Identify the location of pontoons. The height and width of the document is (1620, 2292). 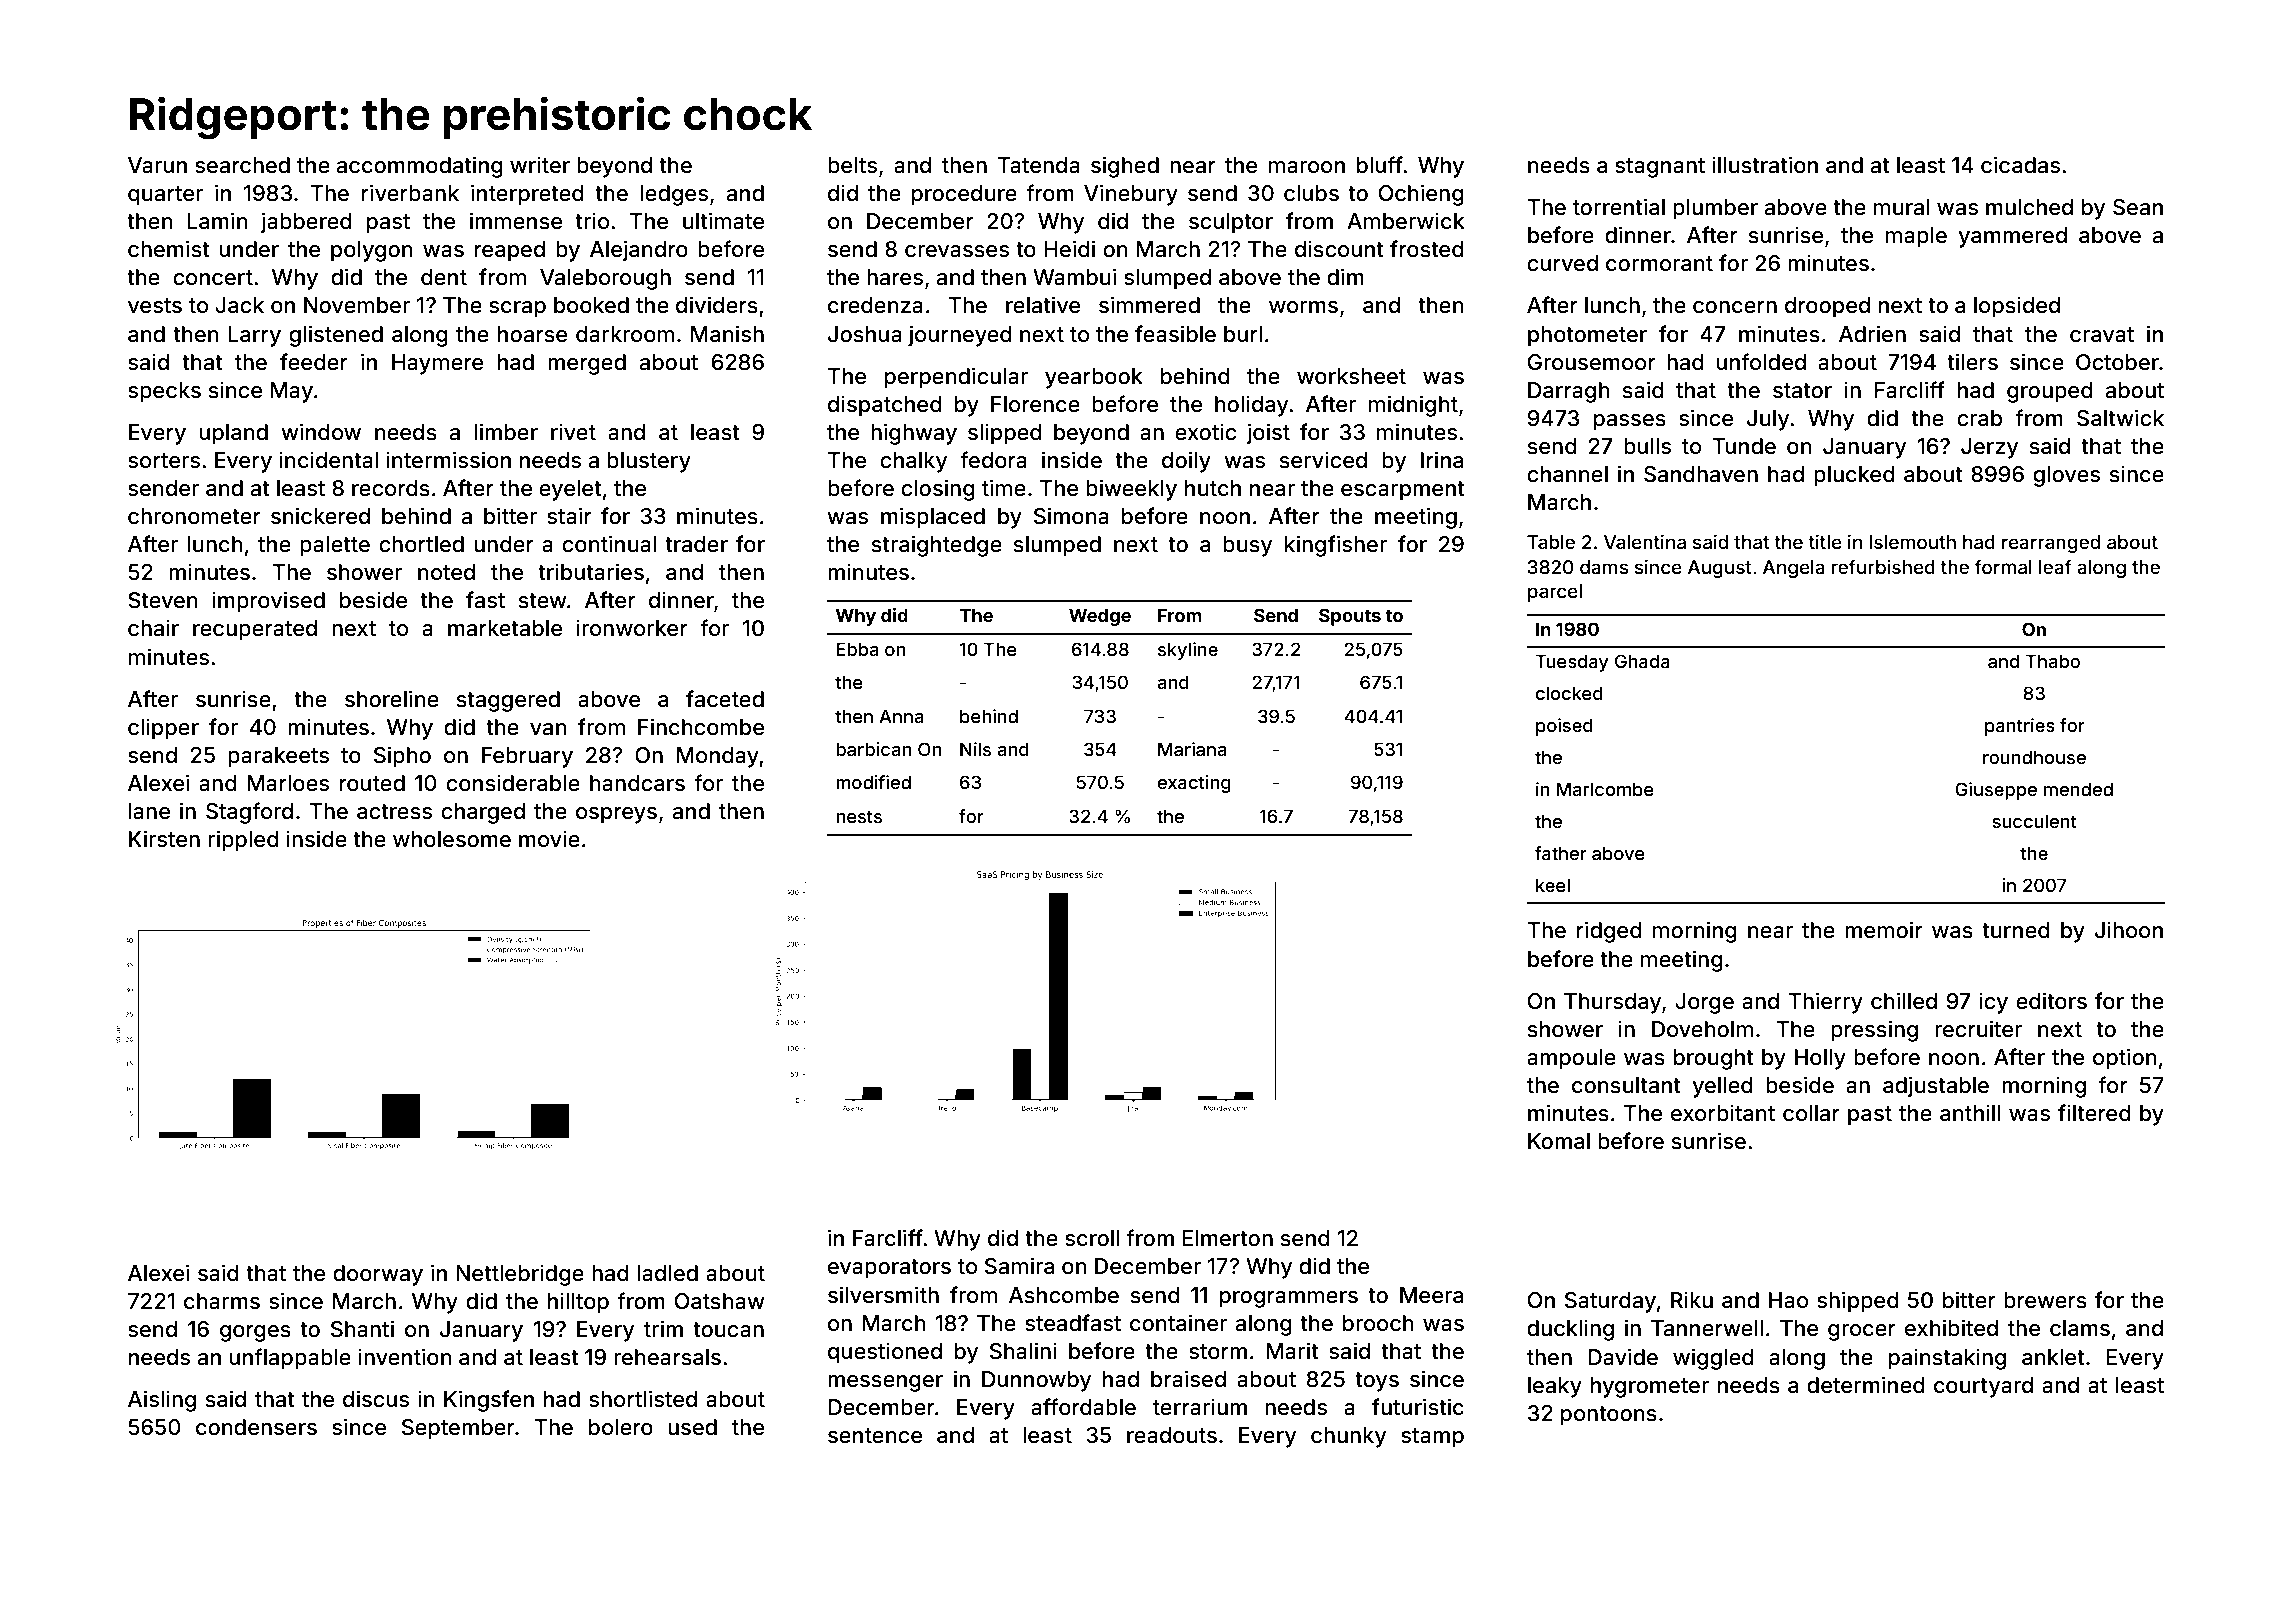
(1609, 1416).
